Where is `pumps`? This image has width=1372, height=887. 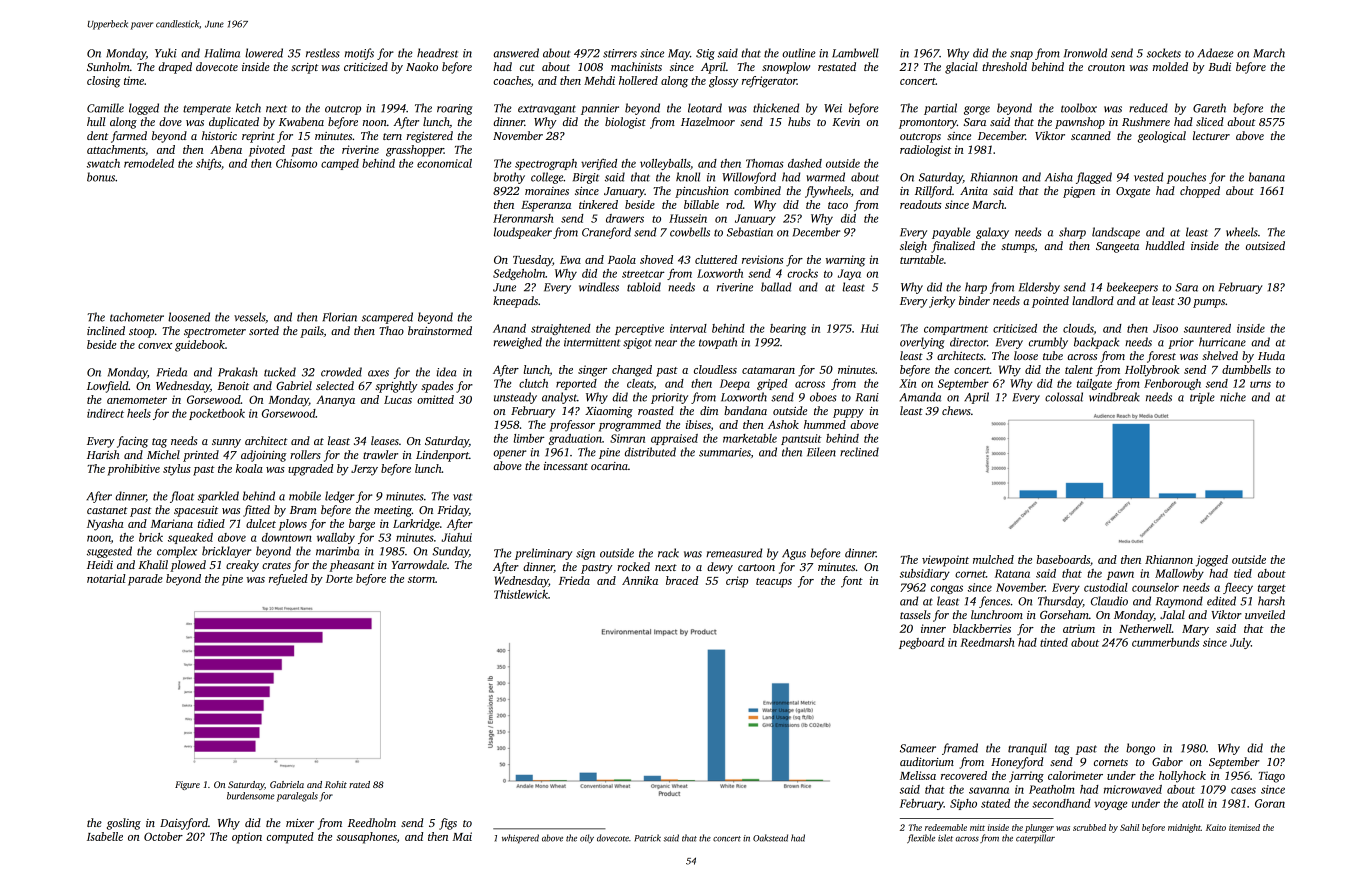 pumps is located at coordinates (1209, 303).
